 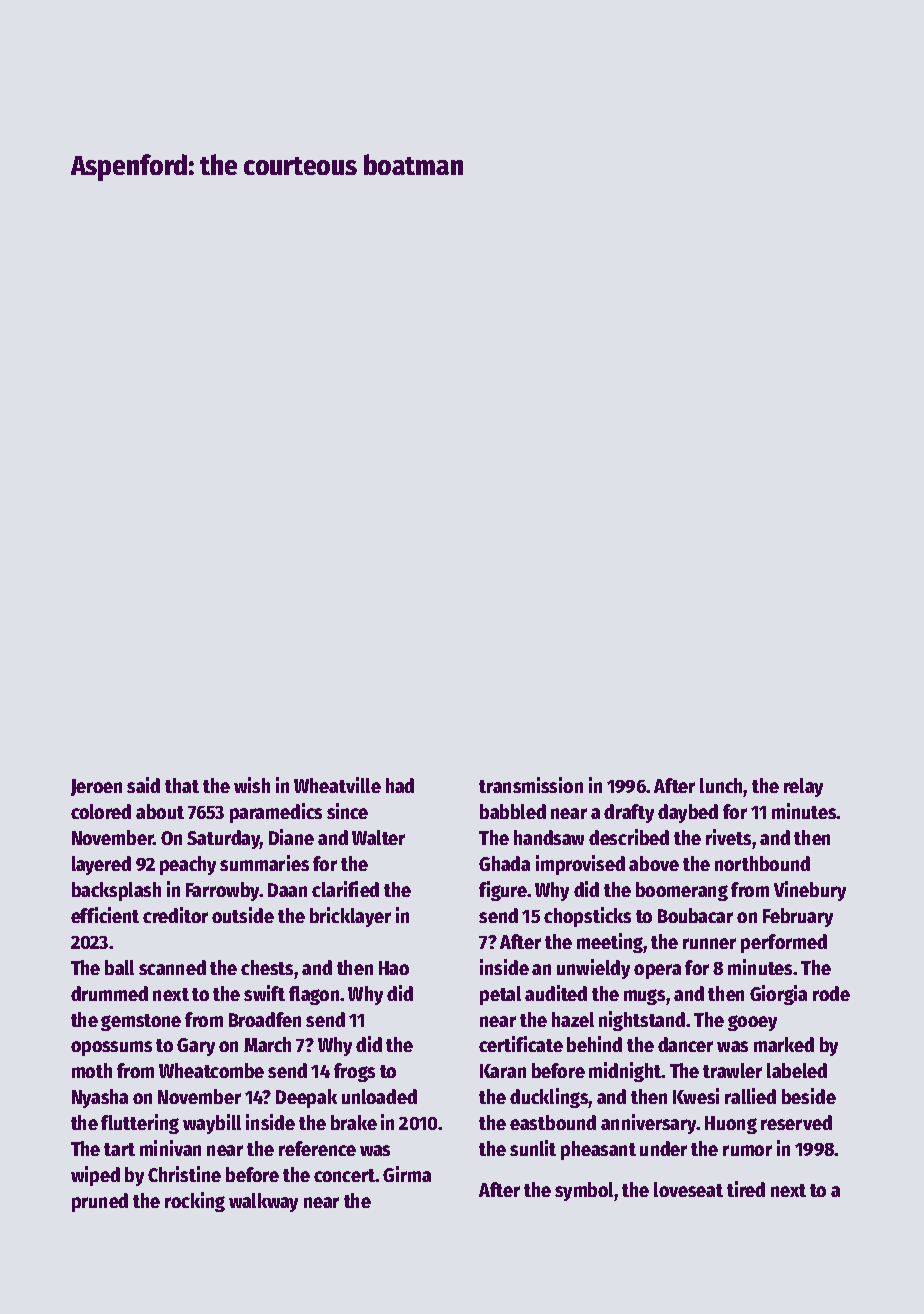 What do you see at coordinates (752, 1023) in the screenshot?
I see `gooey` at bounding box center [752, 1023].
